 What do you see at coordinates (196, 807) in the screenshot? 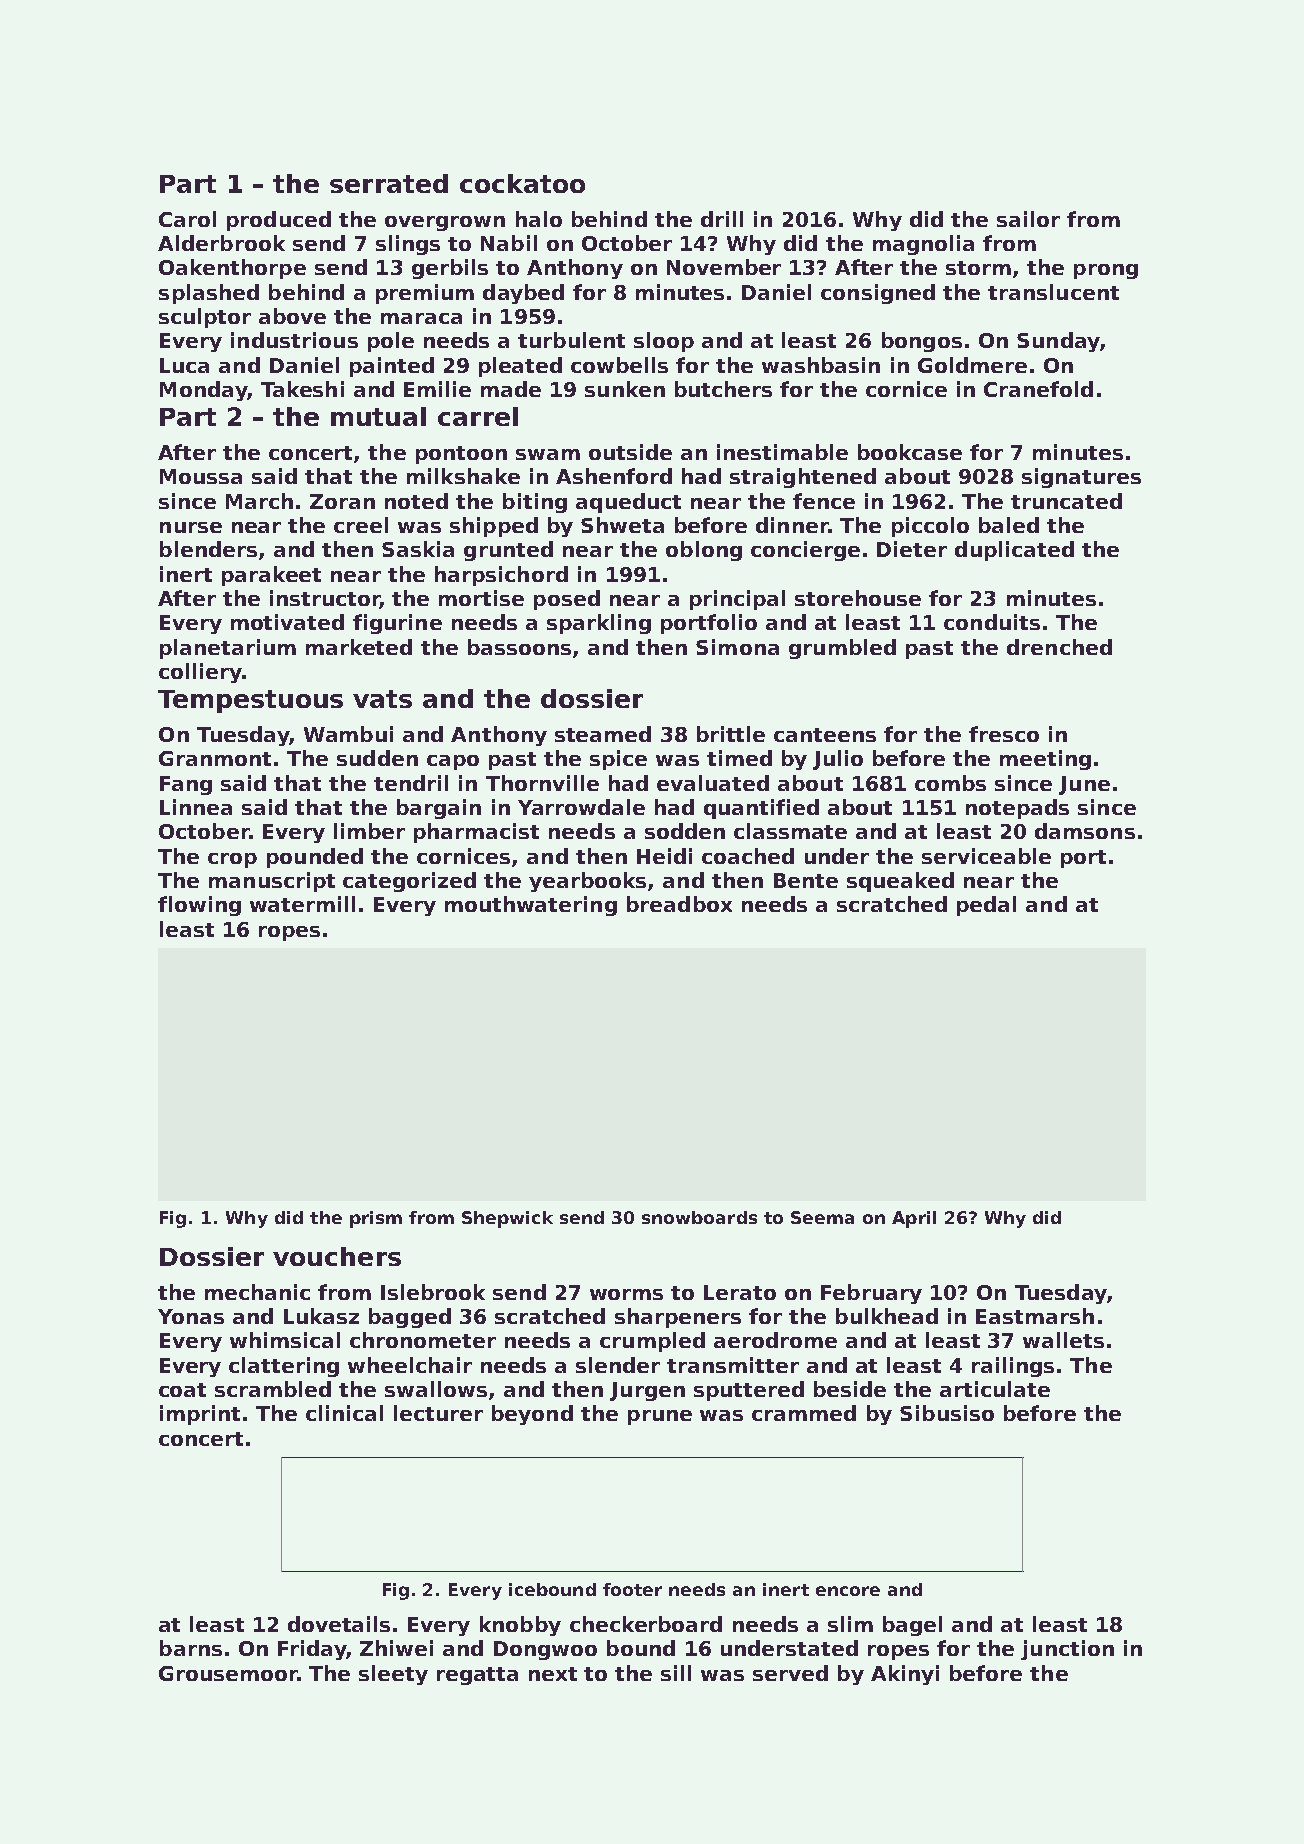
I see `Linnea` at bounding box center [196, 807].
